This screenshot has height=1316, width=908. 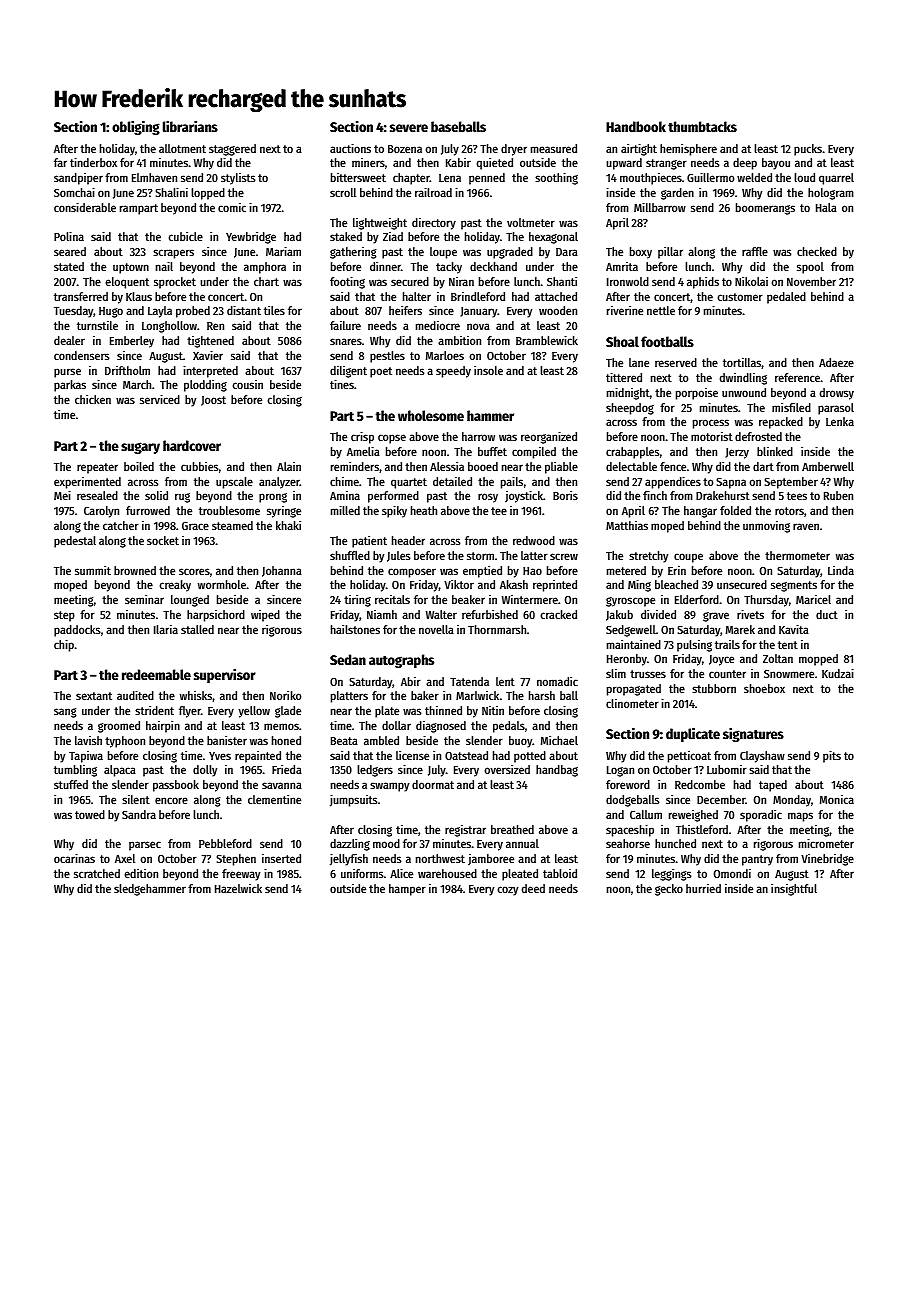 What do you see at coordinates (368, 162) in the screenshot?
I see `miners` at bounding box center [368, 162].
